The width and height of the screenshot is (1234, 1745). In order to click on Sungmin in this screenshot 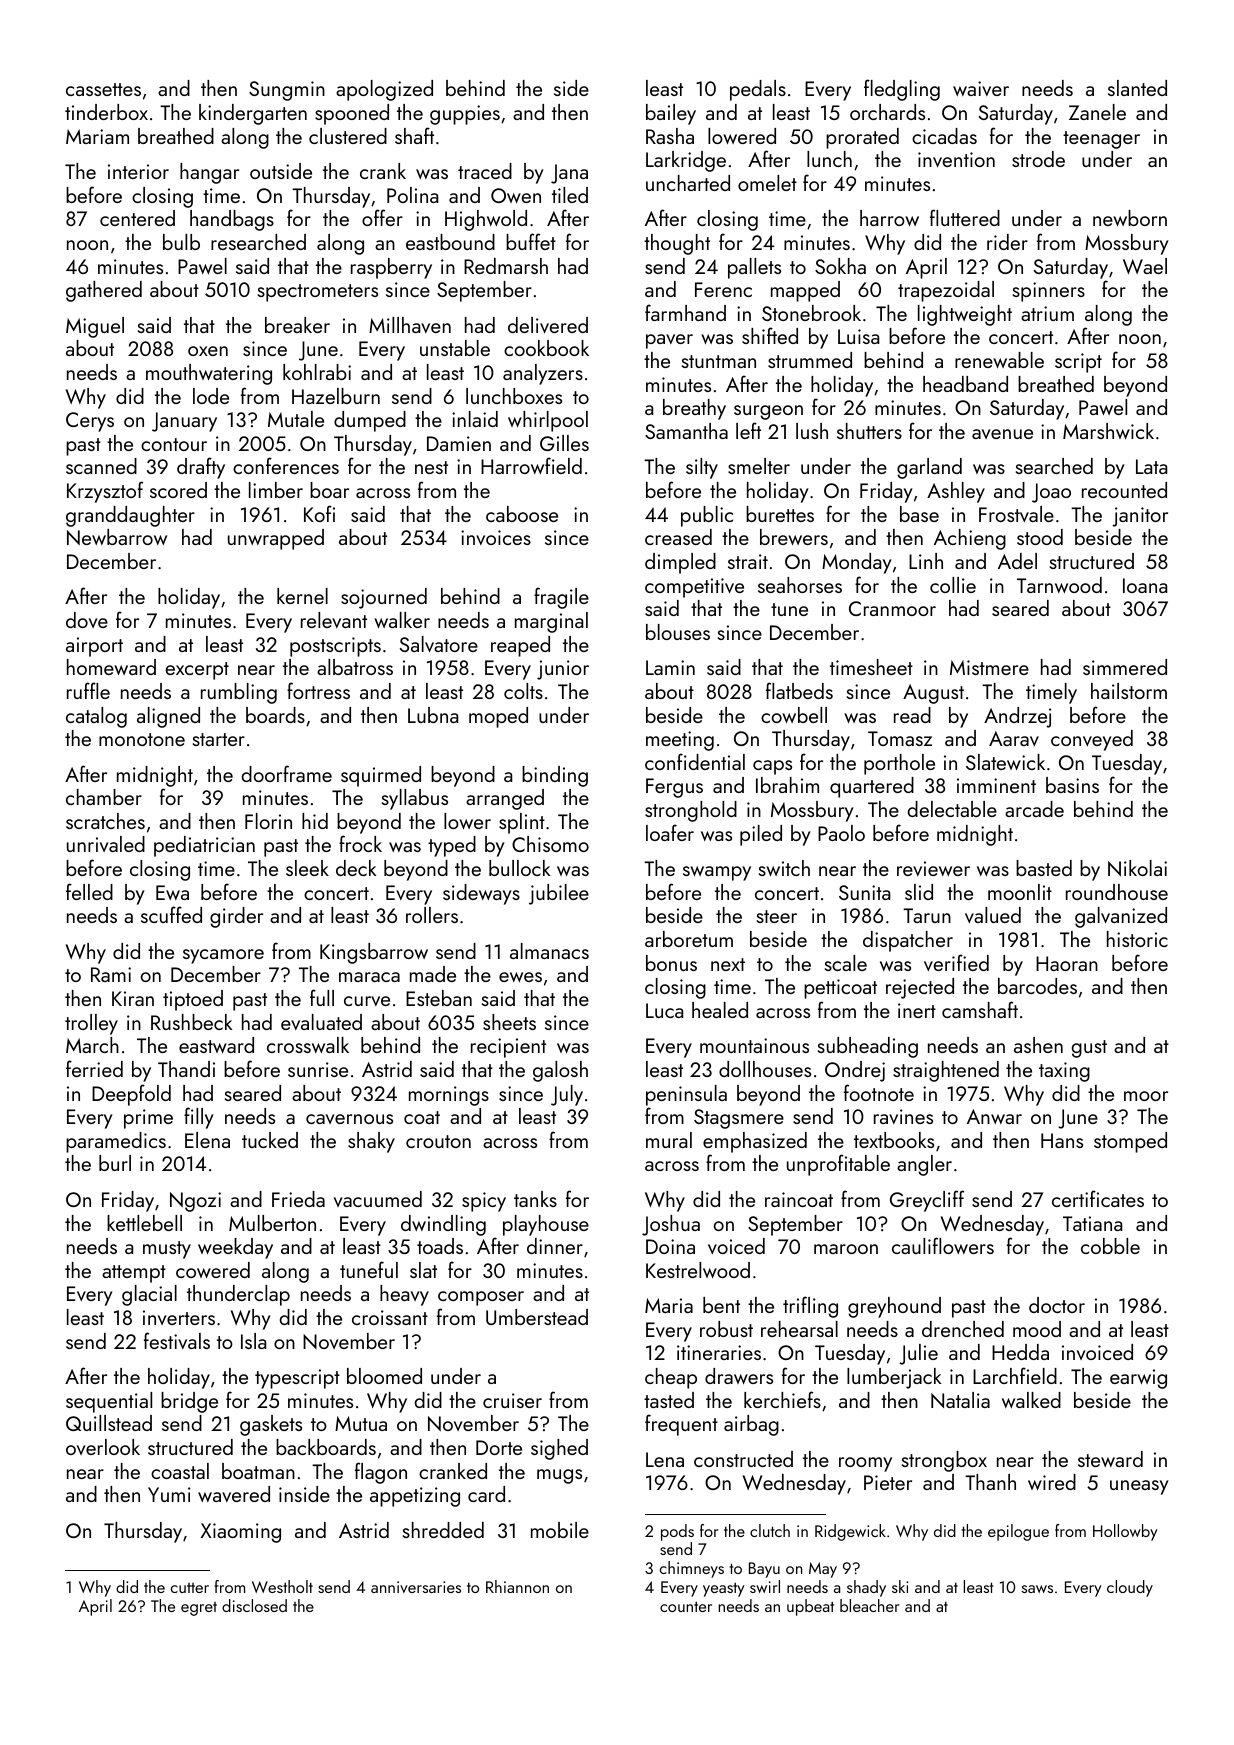, I will do `click(287, 91)`.
